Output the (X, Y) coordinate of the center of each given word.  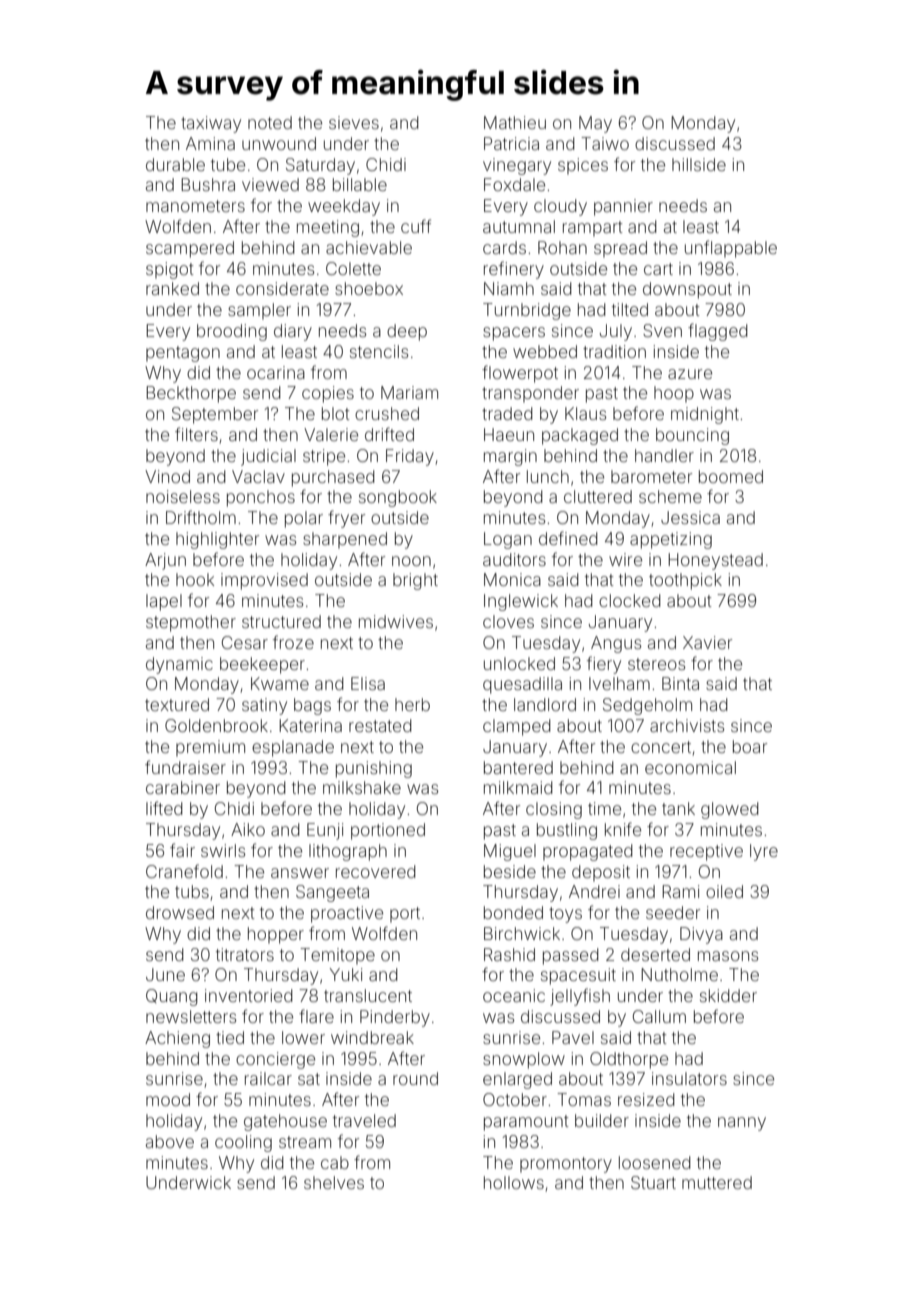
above (170, 1141)
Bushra (208, 184)
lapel (164, 602)
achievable (369, 247)
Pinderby (395, 1018)
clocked (630, 600)
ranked (172, 288)
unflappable (731, 249)
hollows (514, 1182)
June (165, 974)
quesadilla (522, 685)
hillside (699, 164)
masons (728, 956)
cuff (416, 226)
